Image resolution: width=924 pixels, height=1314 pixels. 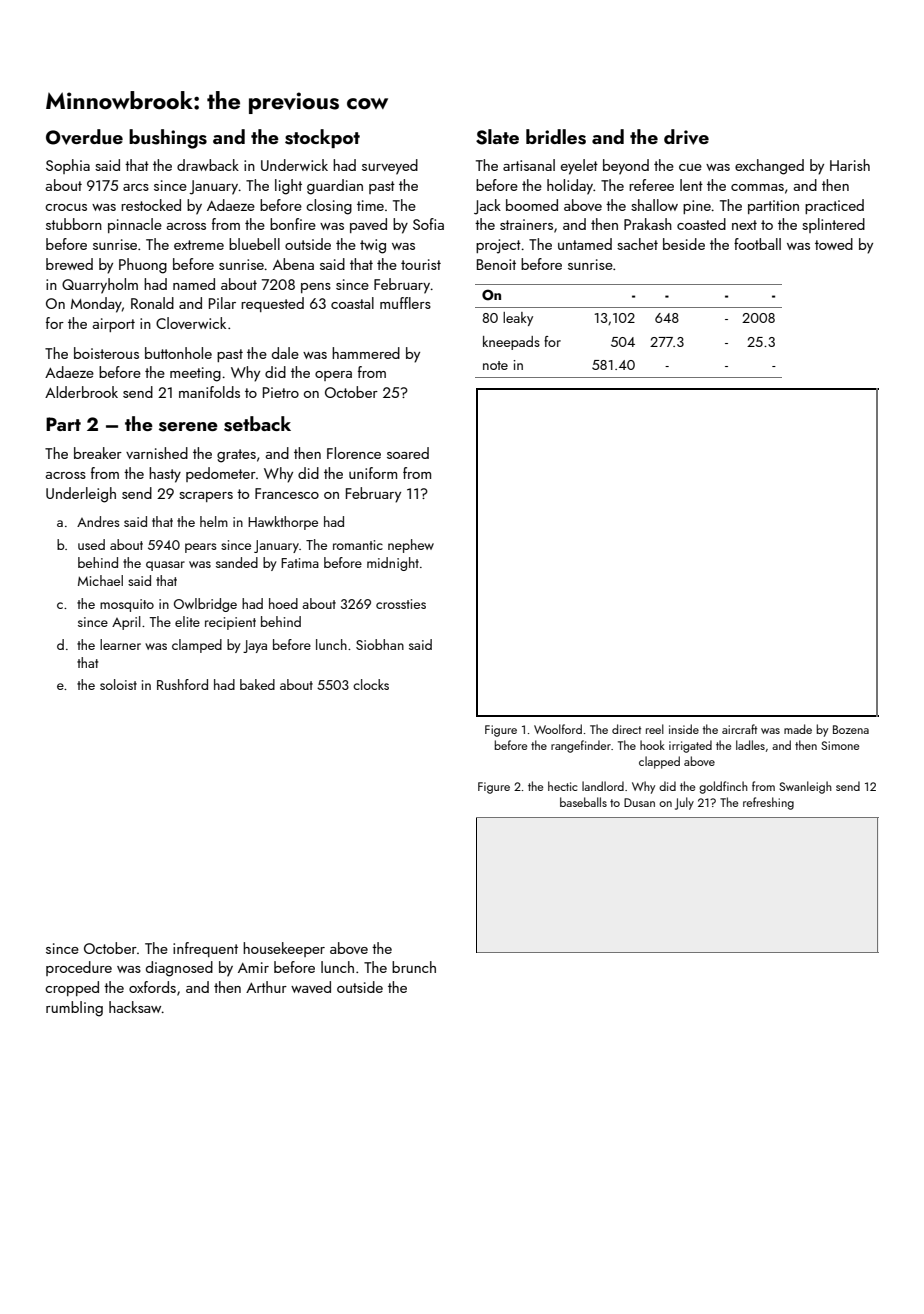 I want to click on brunch, so click(x=414, y=967).
